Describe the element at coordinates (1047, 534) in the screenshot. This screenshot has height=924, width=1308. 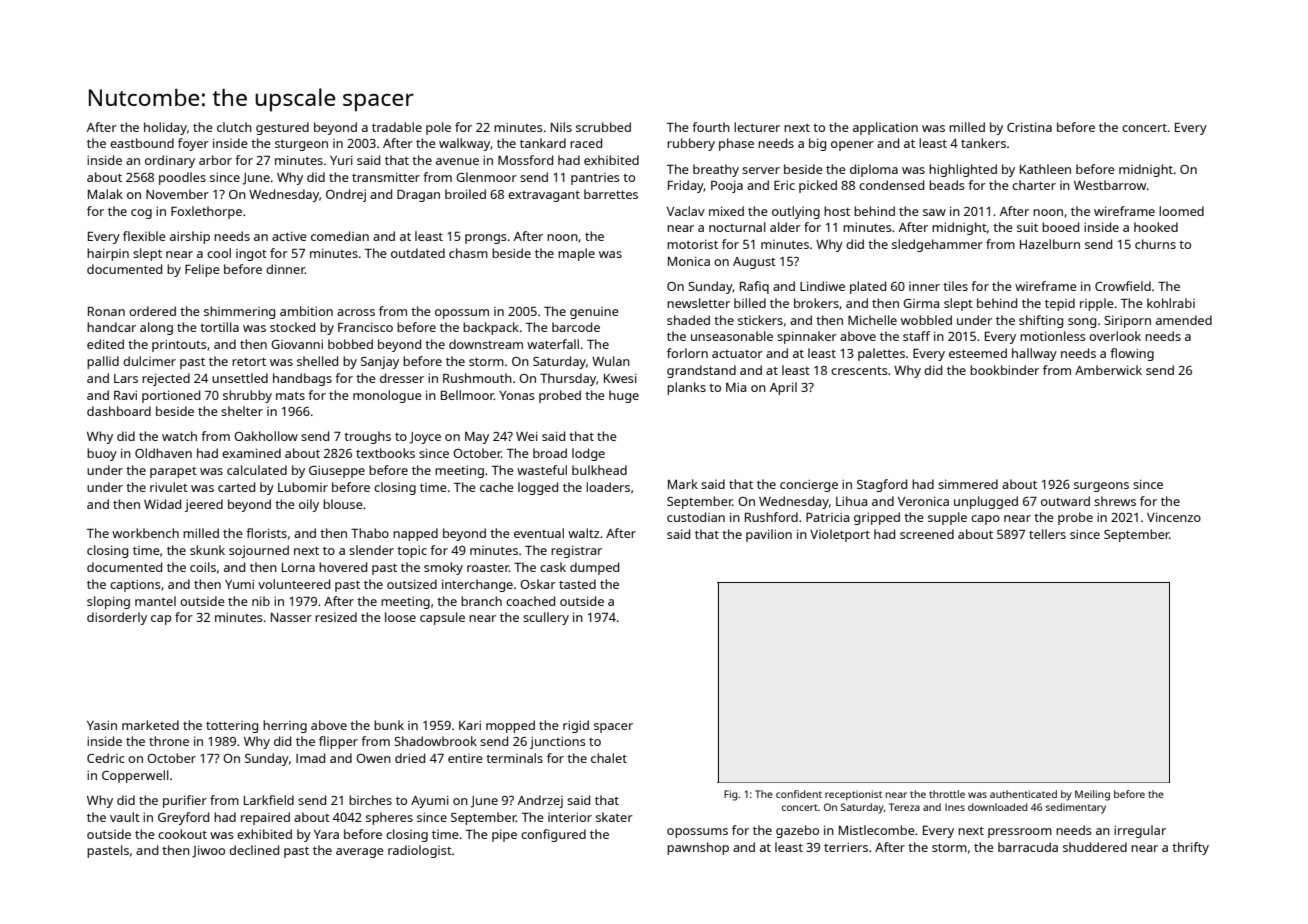
I see `tellers` at that location.
